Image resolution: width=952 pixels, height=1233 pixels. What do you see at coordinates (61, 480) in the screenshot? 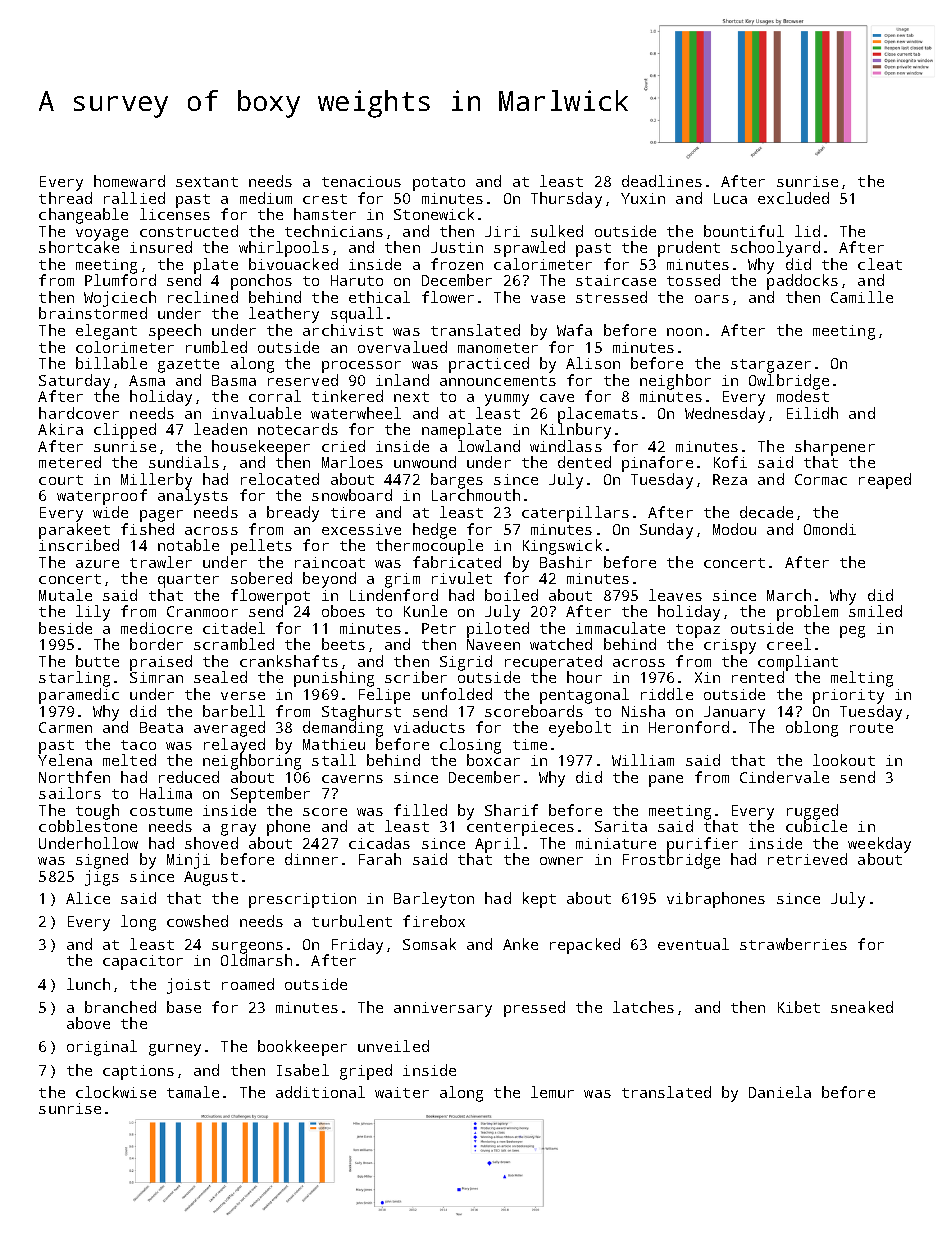
I see `court` at bounding box center [61, 480].
